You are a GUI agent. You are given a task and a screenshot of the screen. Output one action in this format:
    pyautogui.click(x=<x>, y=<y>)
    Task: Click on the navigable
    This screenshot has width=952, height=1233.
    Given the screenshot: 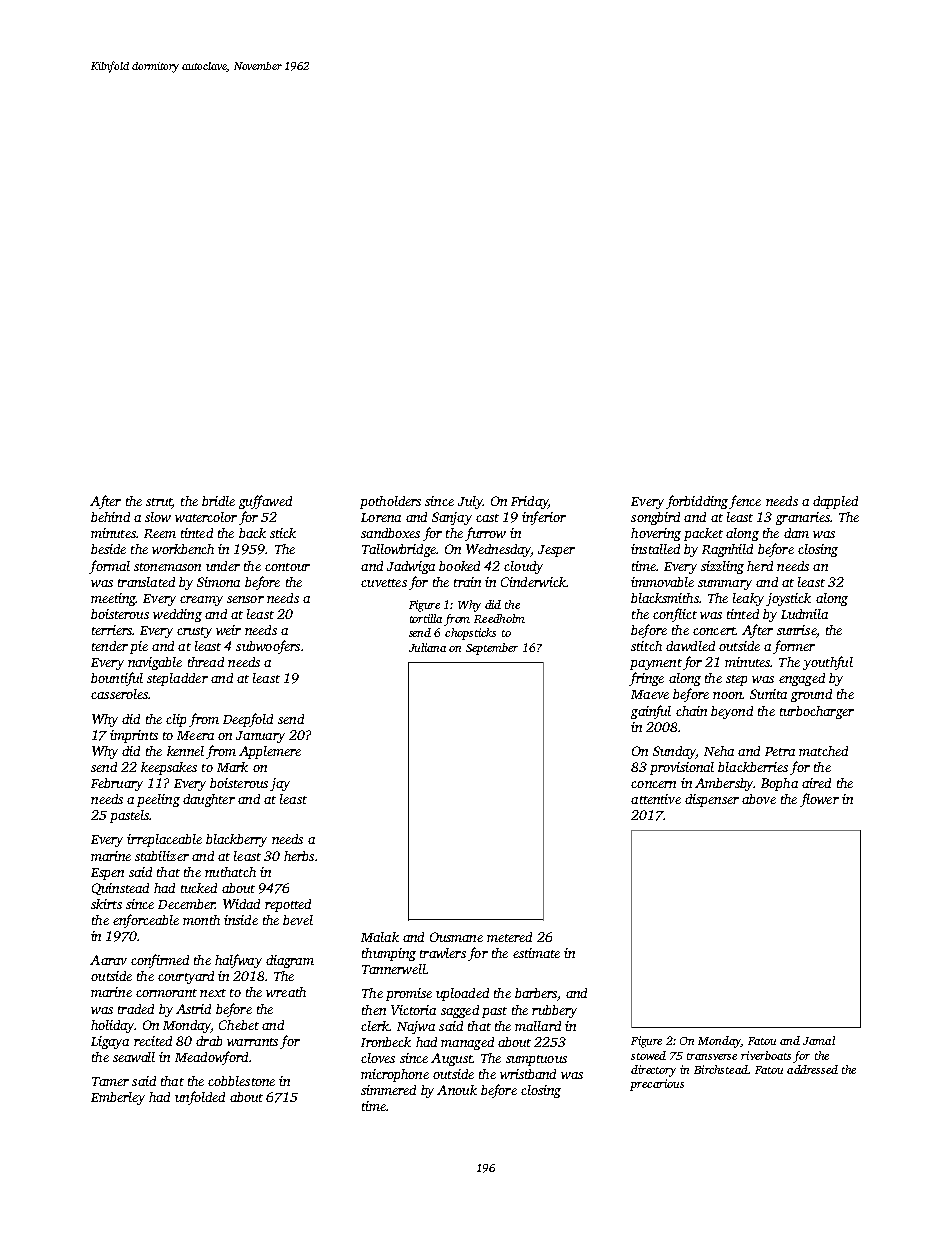 What is the action you would take?
    pyautogui.click(x=155, y=663)
